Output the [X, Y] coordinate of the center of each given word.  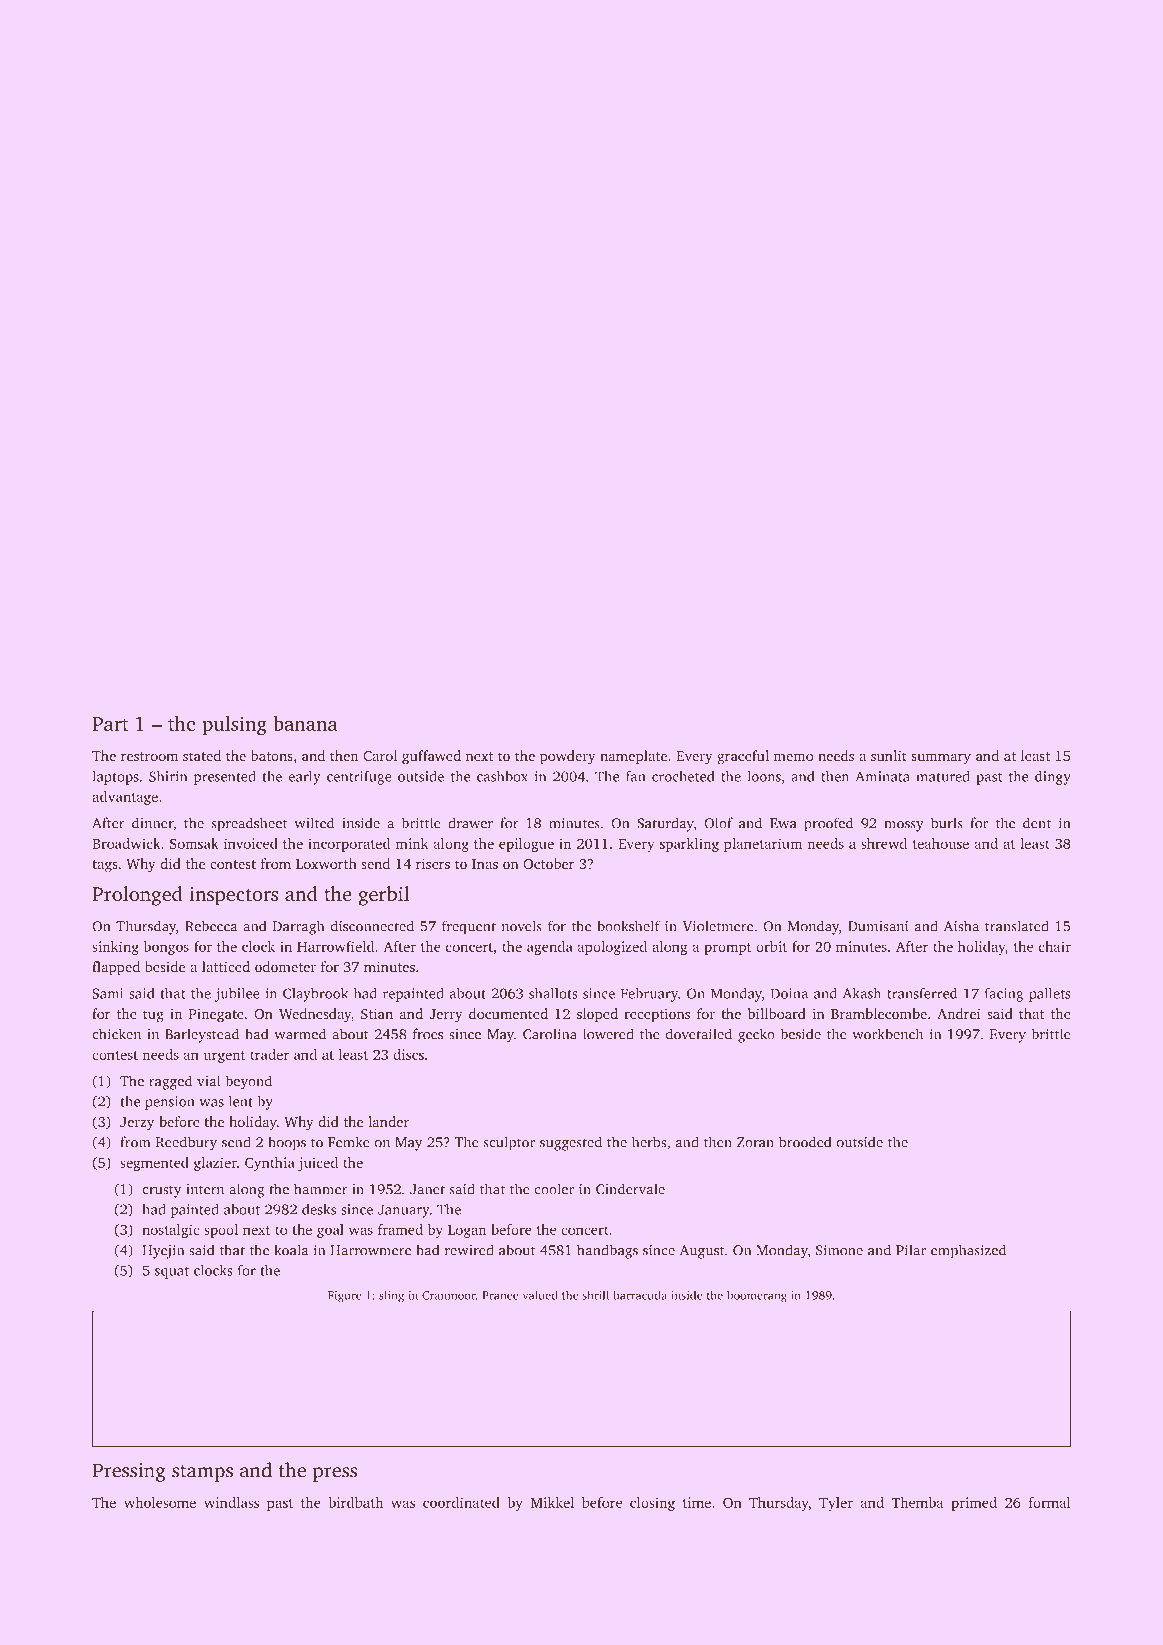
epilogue [526, 845]
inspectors [233, 896]
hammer [321, 1189]
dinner [152, 823]
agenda [550, 948]
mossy [904, 826]
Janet [427, 1189]
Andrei [959, 1013]
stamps [202, 1473]
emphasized [968, 1251]
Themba [917, 1502]
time [697, 1502]
